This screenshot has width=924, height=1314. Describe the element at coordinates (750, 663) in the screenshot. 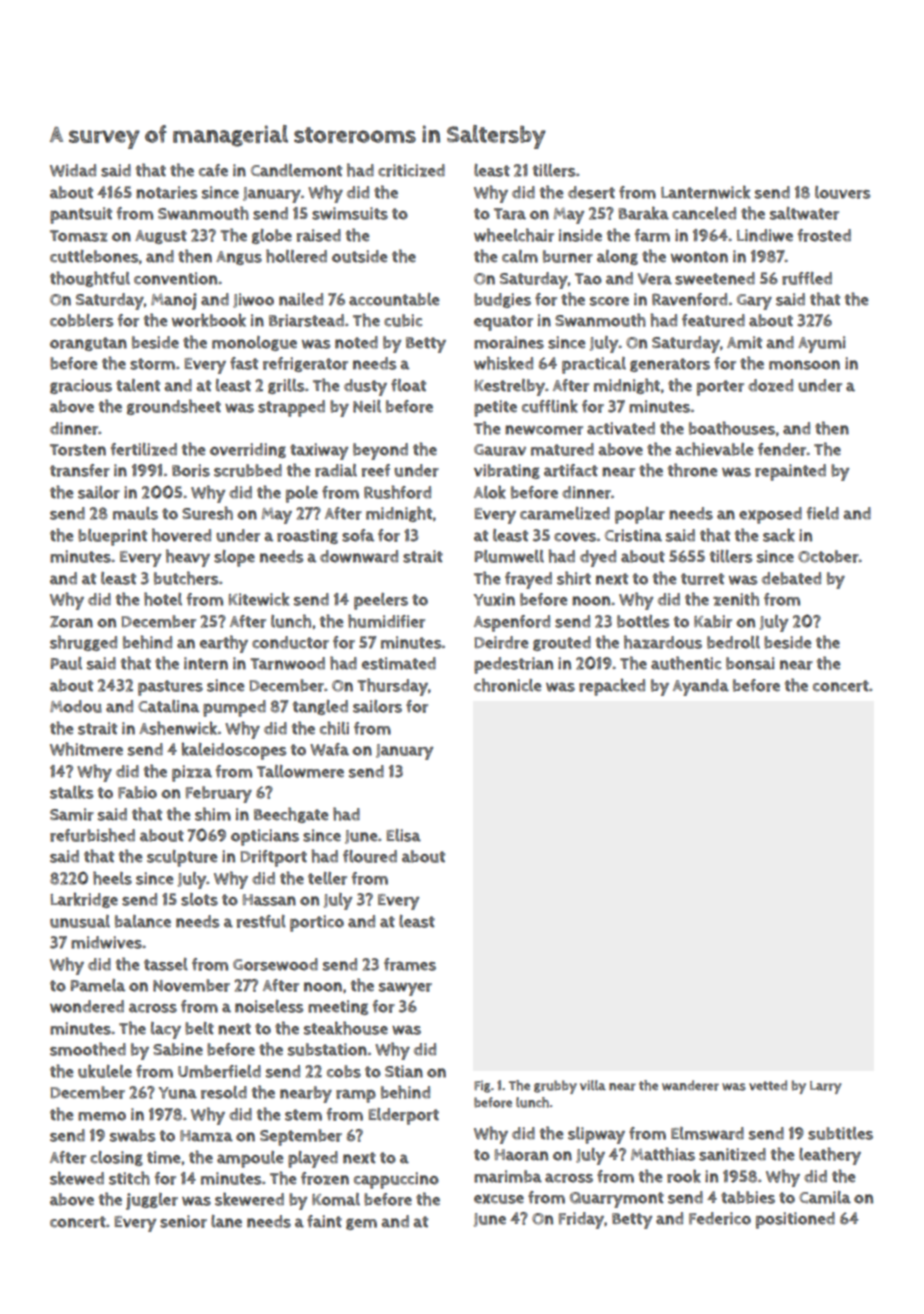

I see `bonsai` at that location.
